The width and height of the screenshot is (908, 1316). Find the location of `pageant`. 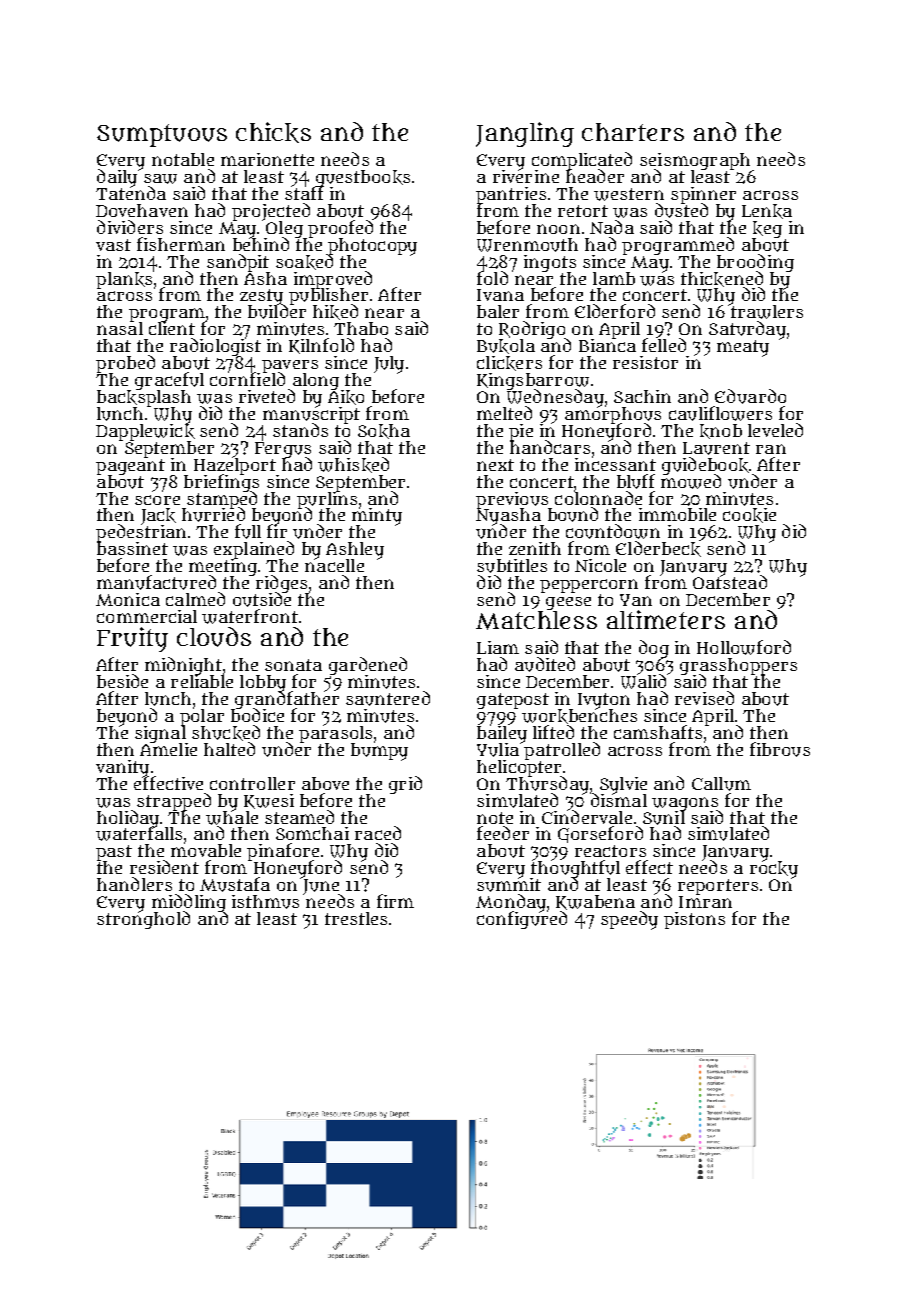

pageant is located at coordinates (130, 467).
